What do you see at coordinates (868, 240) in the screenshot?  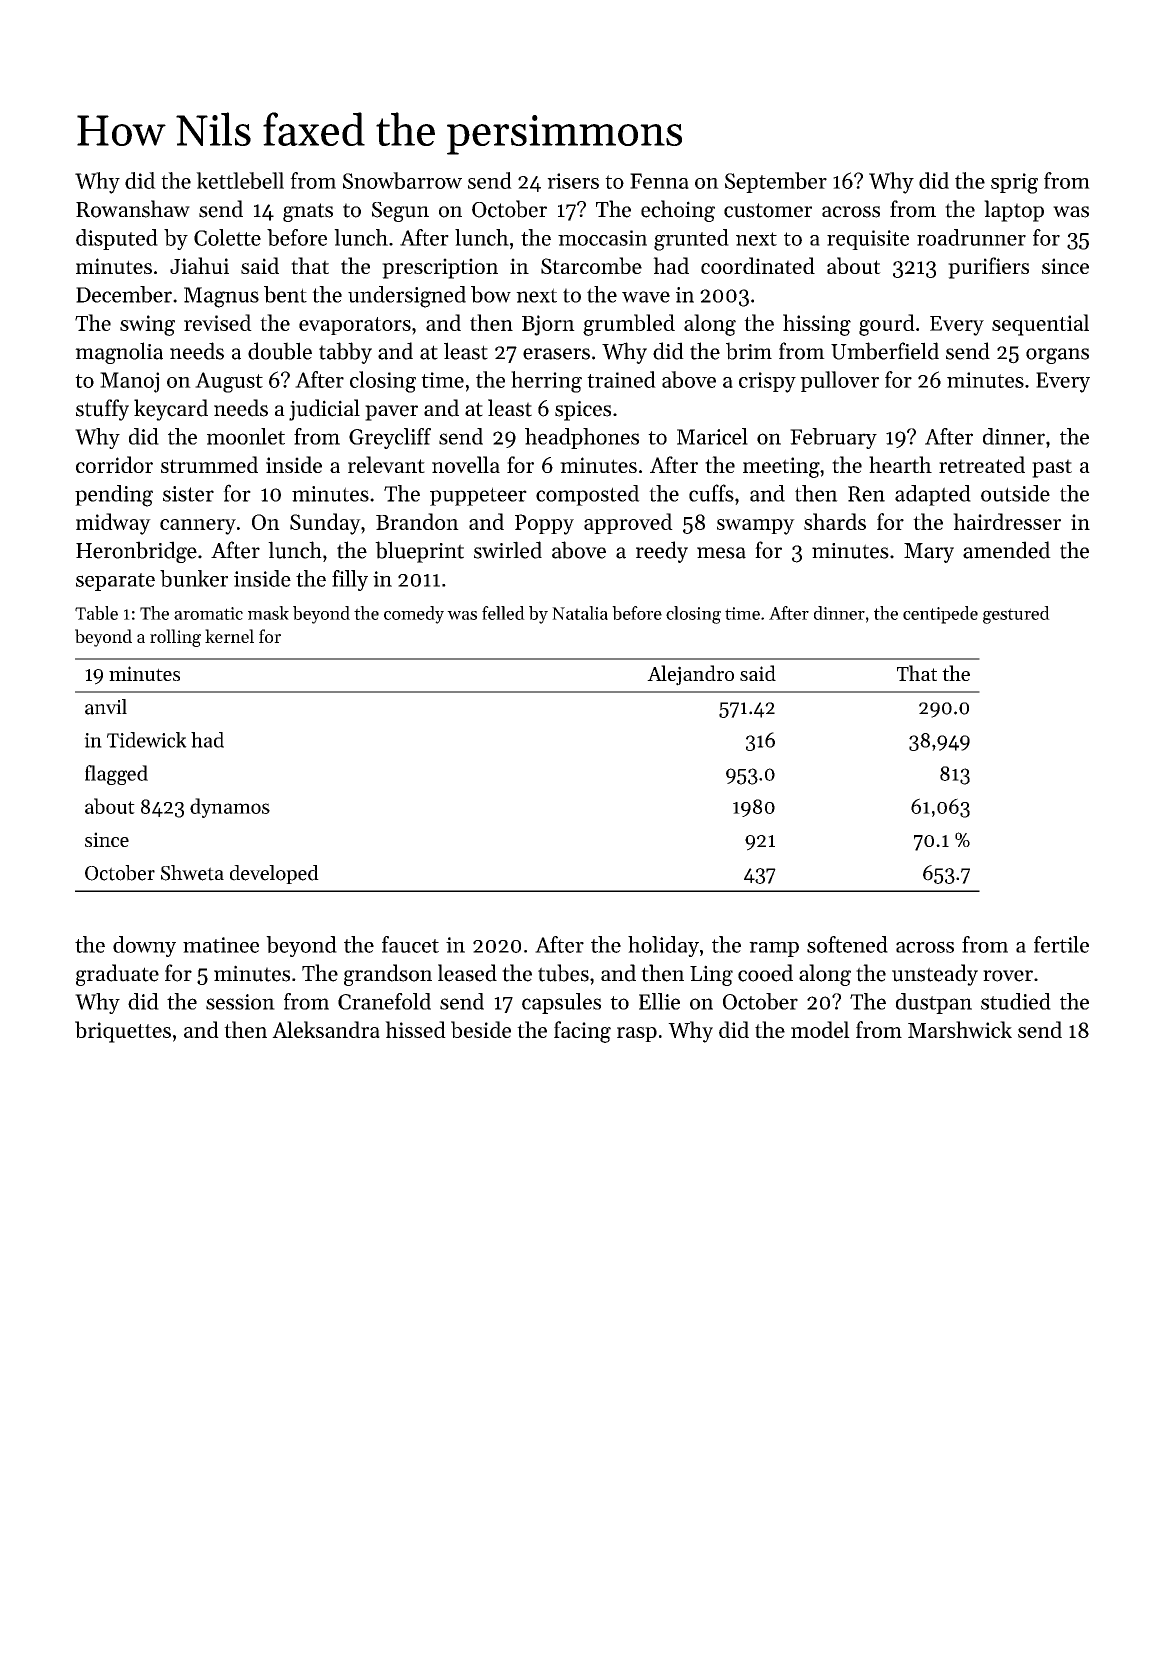 I see `requisite` at bounding box center [868, 240].
